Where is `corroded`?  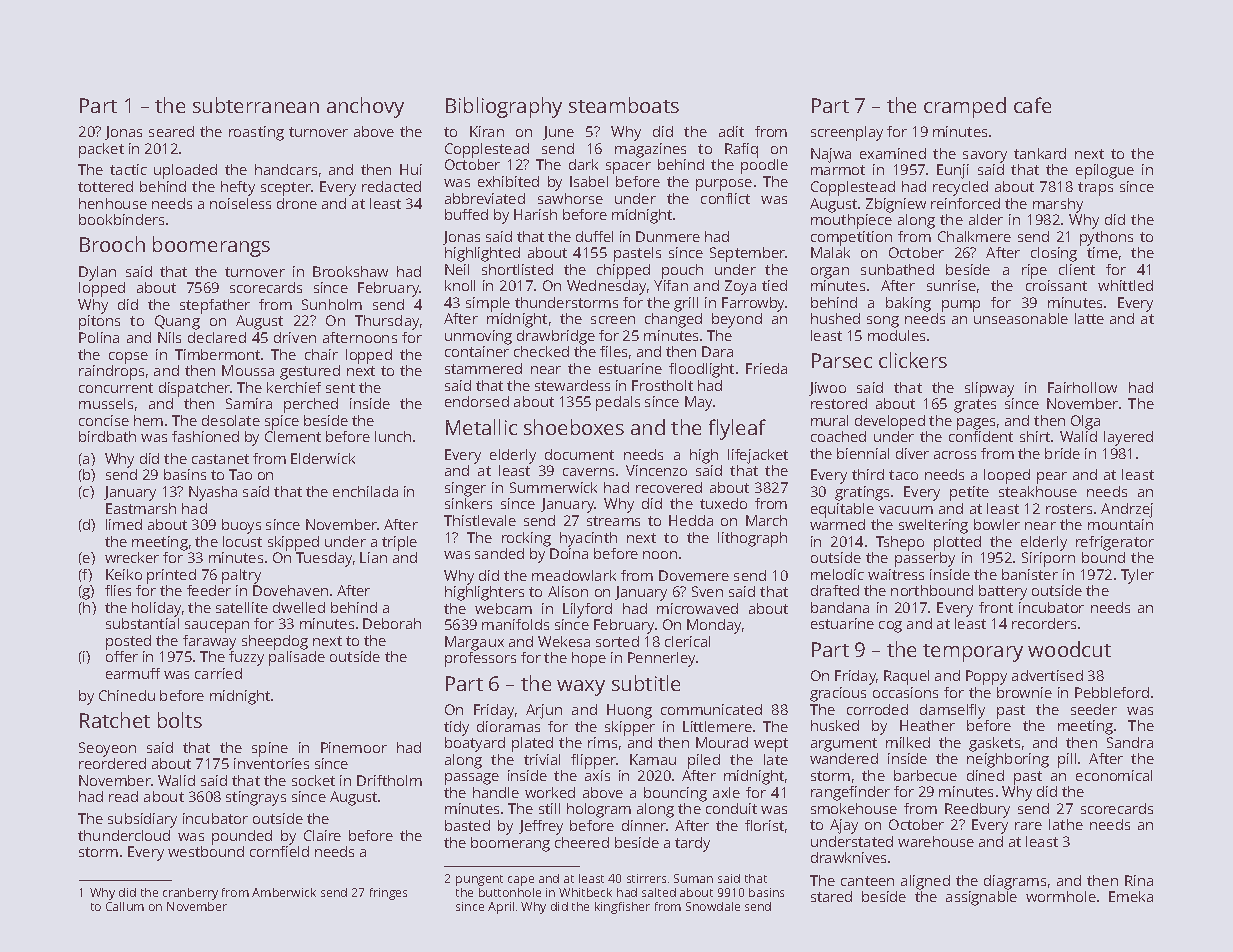
corroded is located at coordinates (877, 709).
